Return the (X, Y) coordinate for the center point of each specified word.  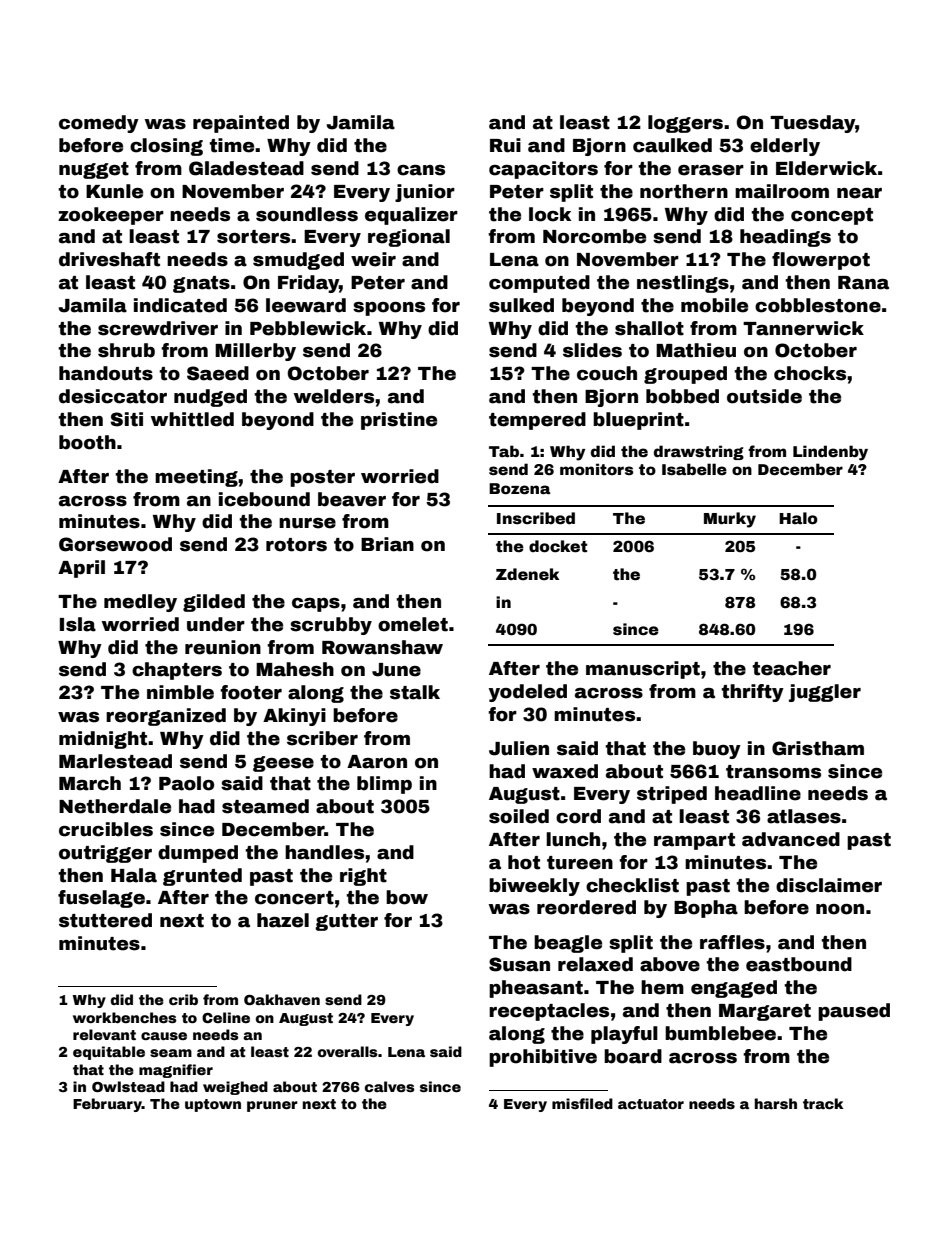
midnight (103, 740)
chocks (810, 373)
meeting (196, 478)
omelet (413, 624)
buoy (717, 750)
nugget (94, 170)
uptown (213, 1105)
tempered (537, 421)
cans (421, 170)
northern (684, 191)
